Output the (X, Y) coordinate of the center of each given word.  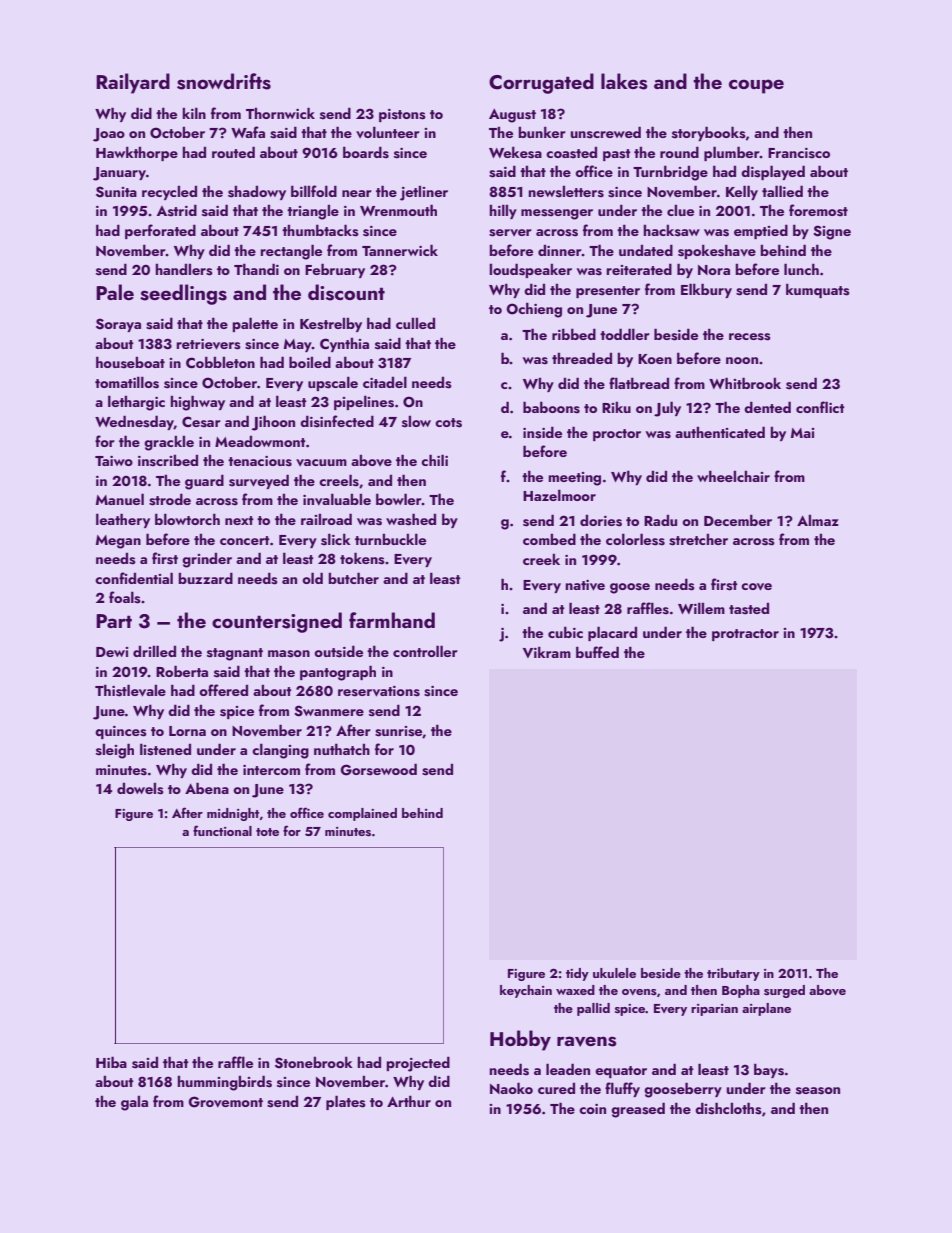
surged (784, 991)
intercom (271, 770)
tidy (577, 974)
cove (756, 587)
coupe (756, 86)
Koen (655, 359)
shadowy (257, 193)
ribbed (574, 334)
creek (541, 559)
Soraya (118, 325)
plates (346, 1102)
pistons (402, 115)
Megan (118, 542)
